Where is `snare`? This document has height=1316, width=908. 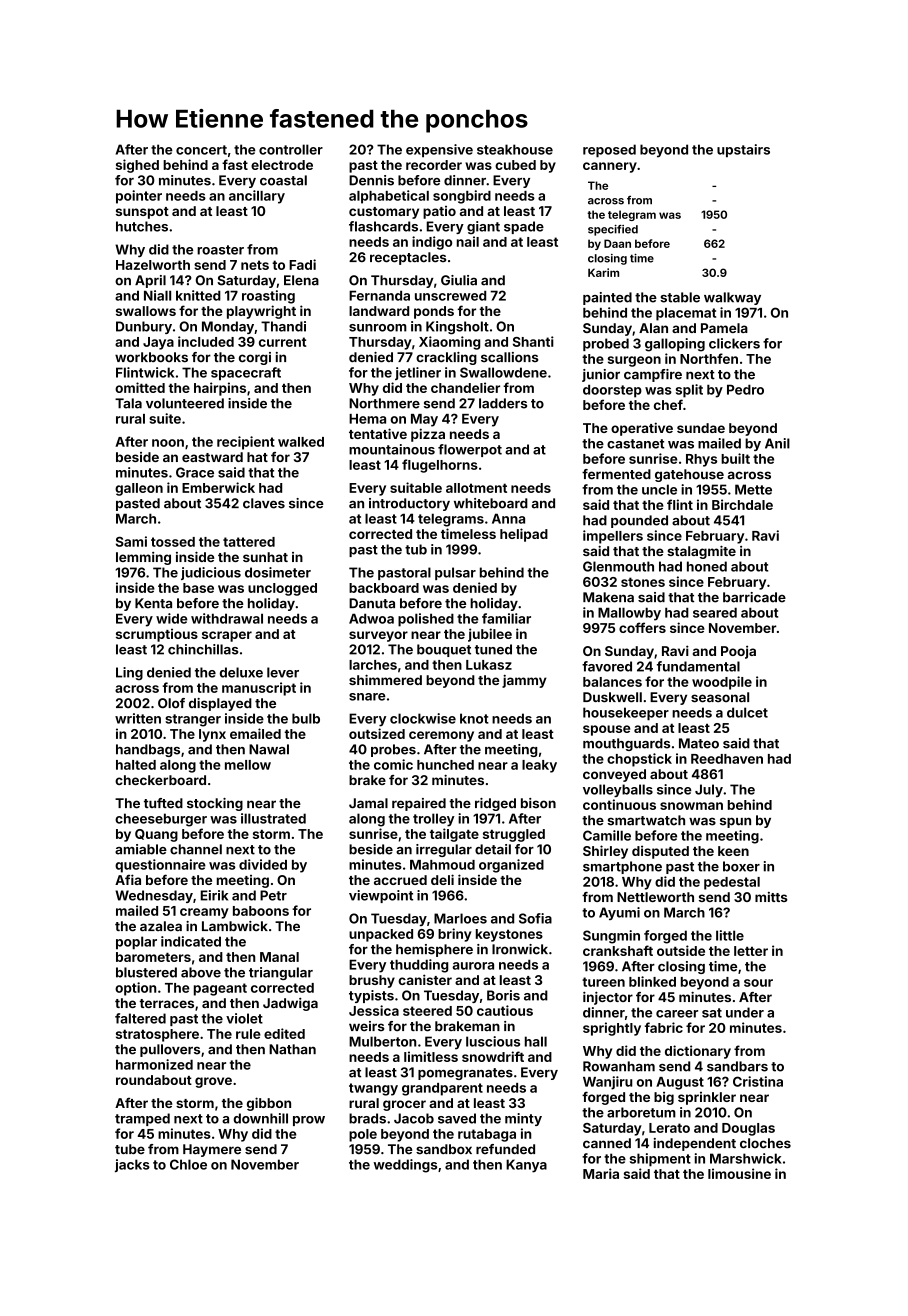 snare is located at coordinates (367, 697).
